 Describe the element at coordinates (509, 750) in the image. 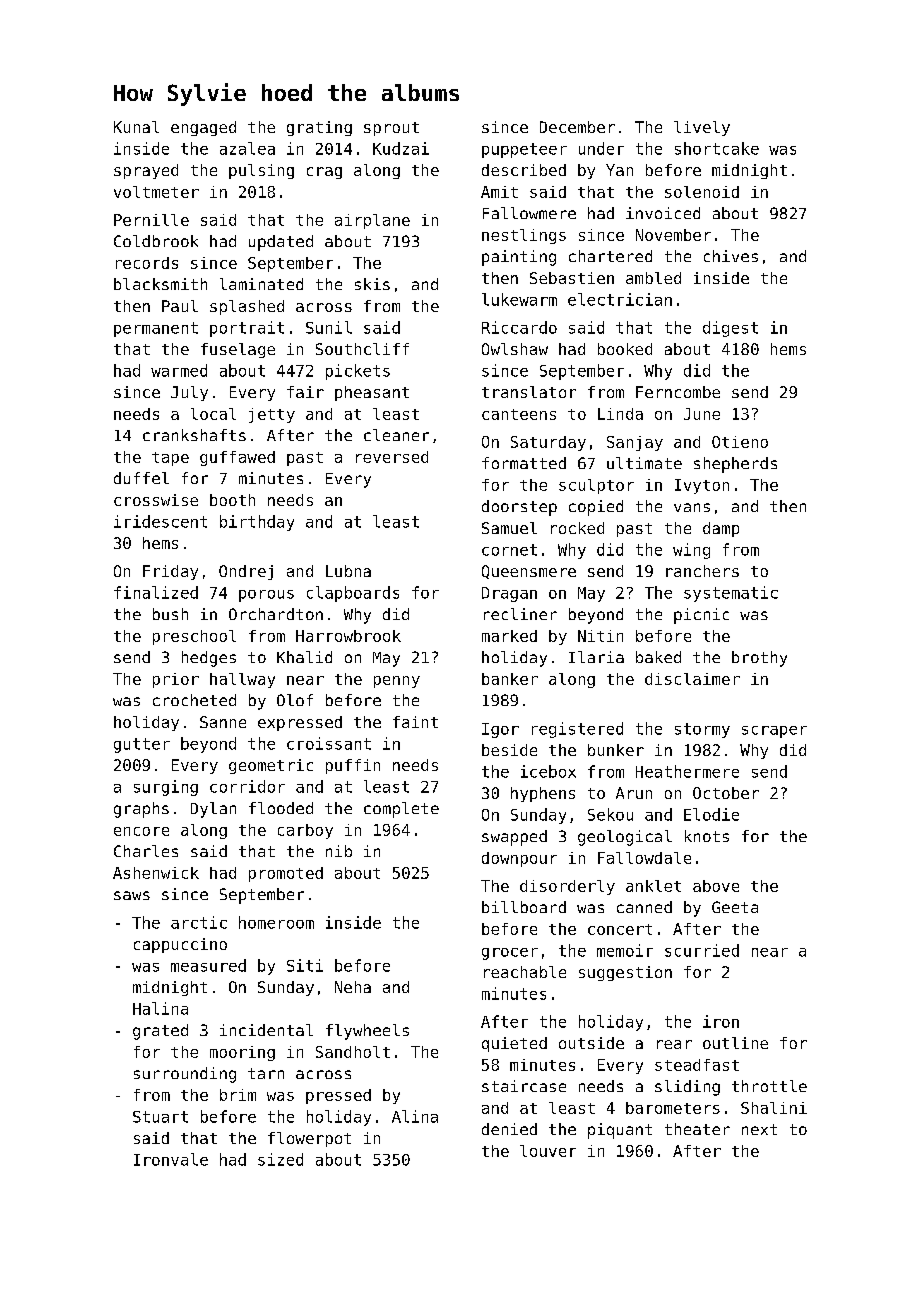

I see `beside` at that location.
